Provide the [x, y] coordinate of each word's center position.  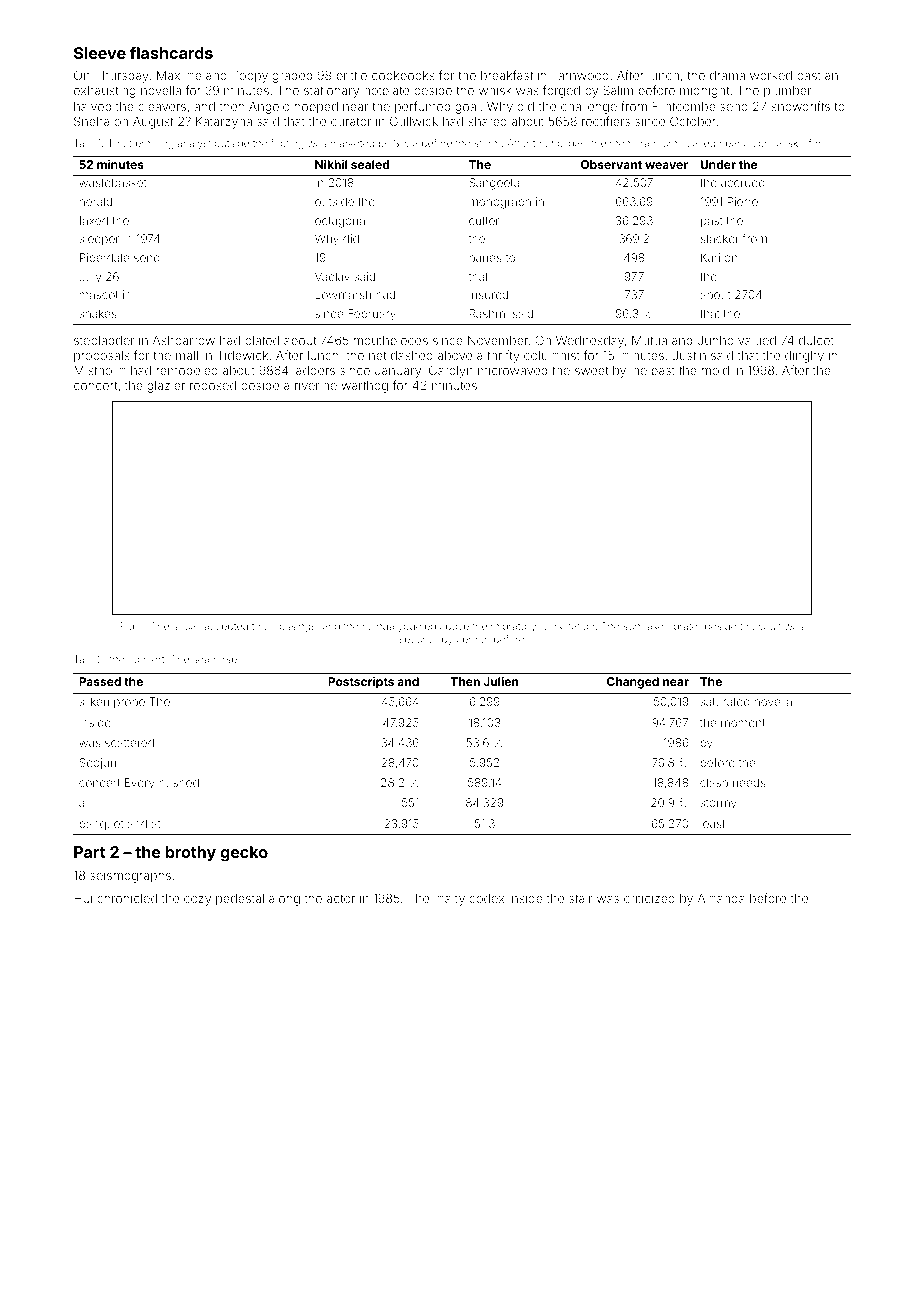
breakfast [507, 75]
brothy [191, 854]
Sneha [91, 121]
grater [687, 628]
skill [796, 143]
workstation [567, 626]
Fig [127, 627]
